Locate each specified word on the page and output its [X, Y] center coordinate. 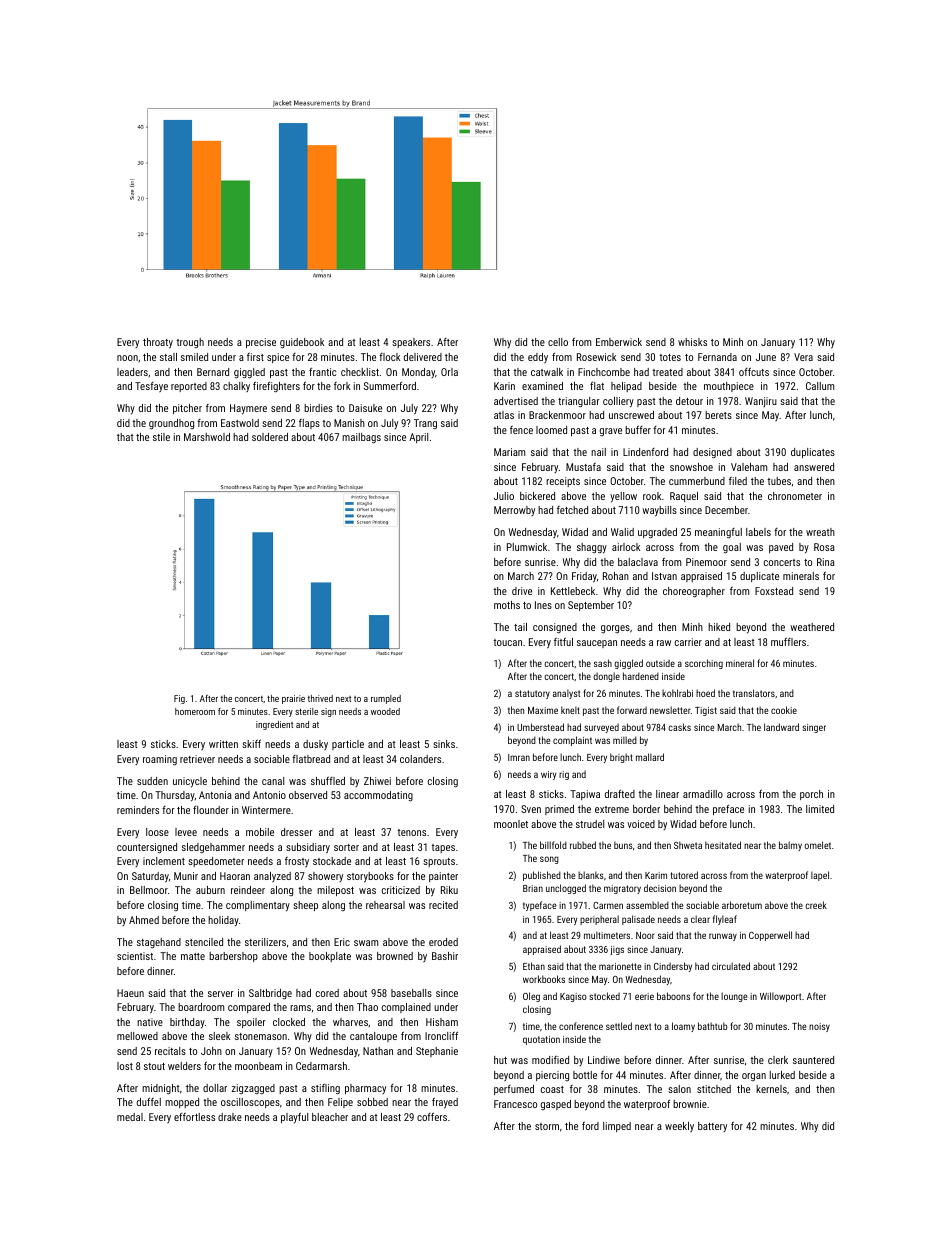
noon [127, 358]
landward [781, 727]
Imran [519, 757]
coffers [432, 1116]
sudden [152, 781]
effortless [194, 1117]
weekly [679, 1127]
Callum [820, 386]
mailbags [361, 438]
